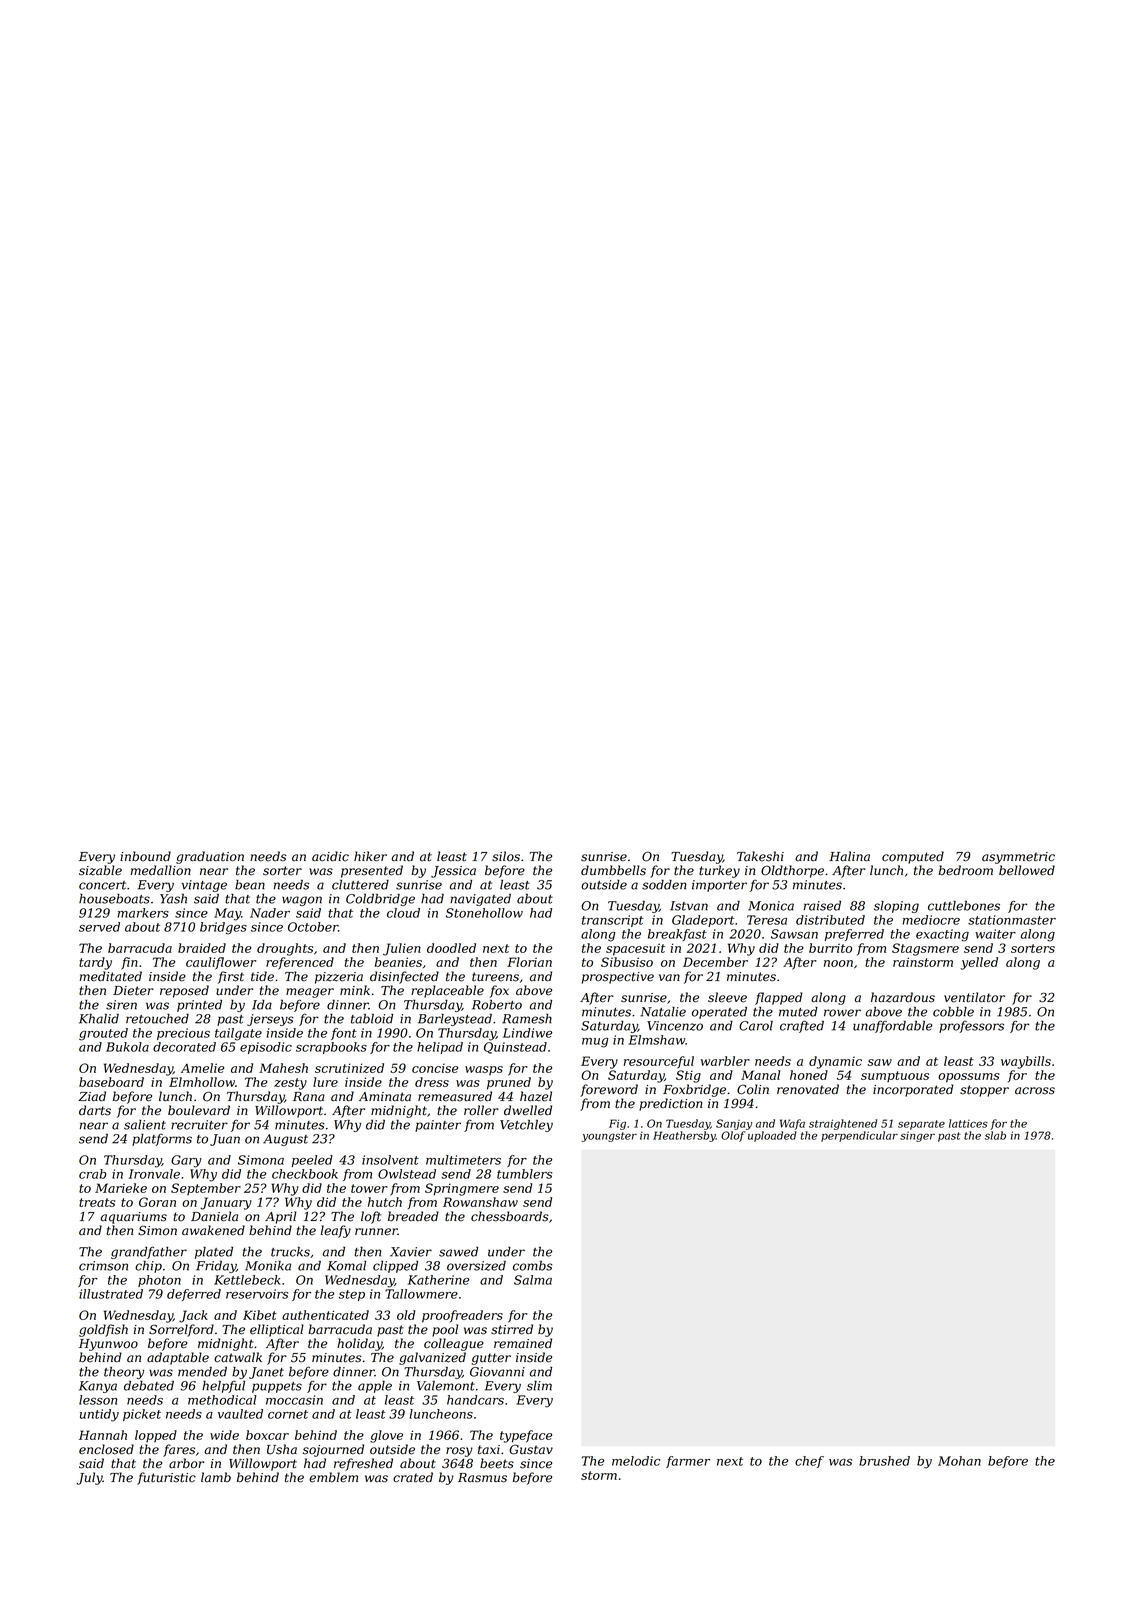  Describe the element at coordinates (526, 1126) in the page. I see `Vetchley` at that location.
